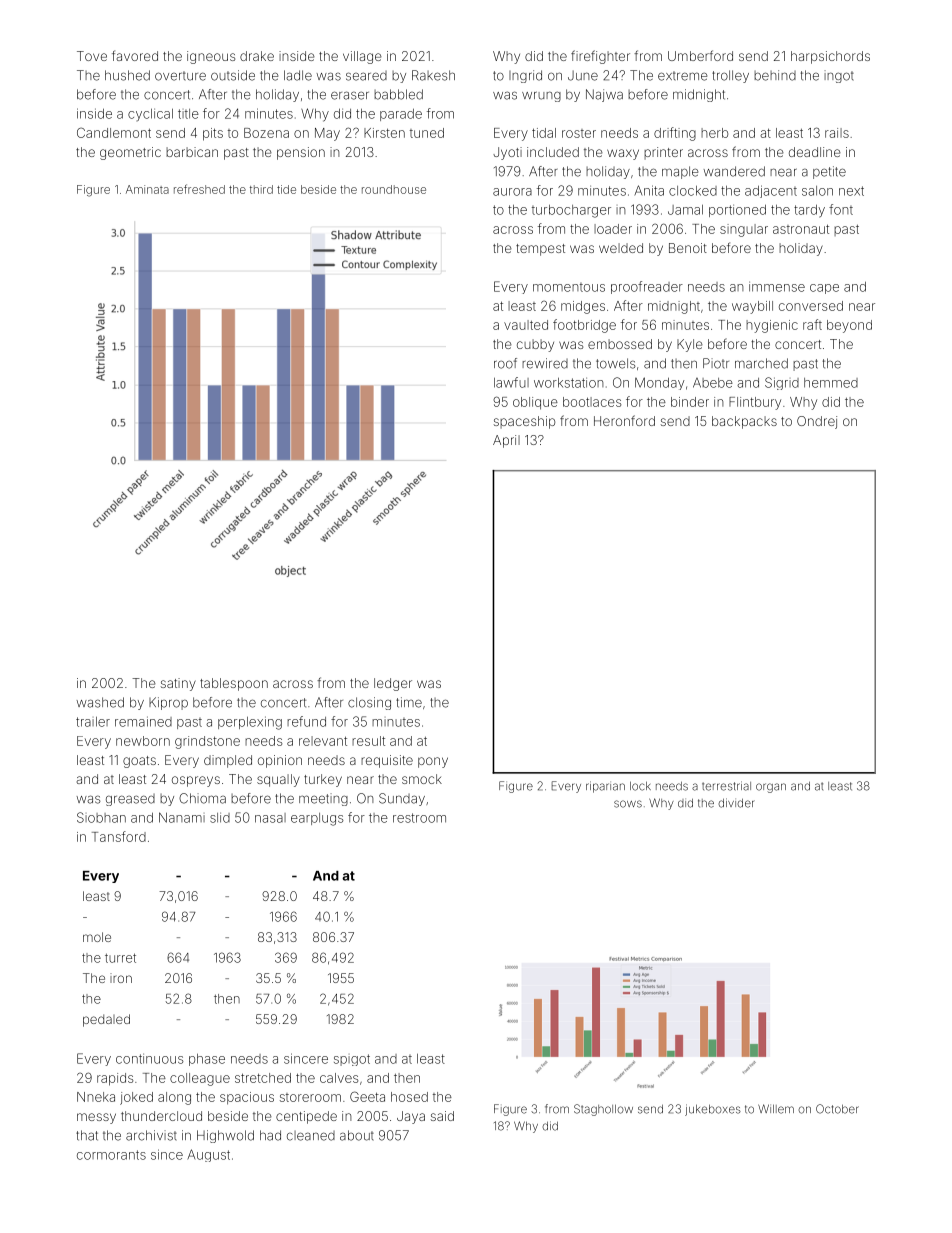 This document has width=952, height=1233. Describe the element at coordinates (394, 189) in the document. I see `roundhouse` at that location.
